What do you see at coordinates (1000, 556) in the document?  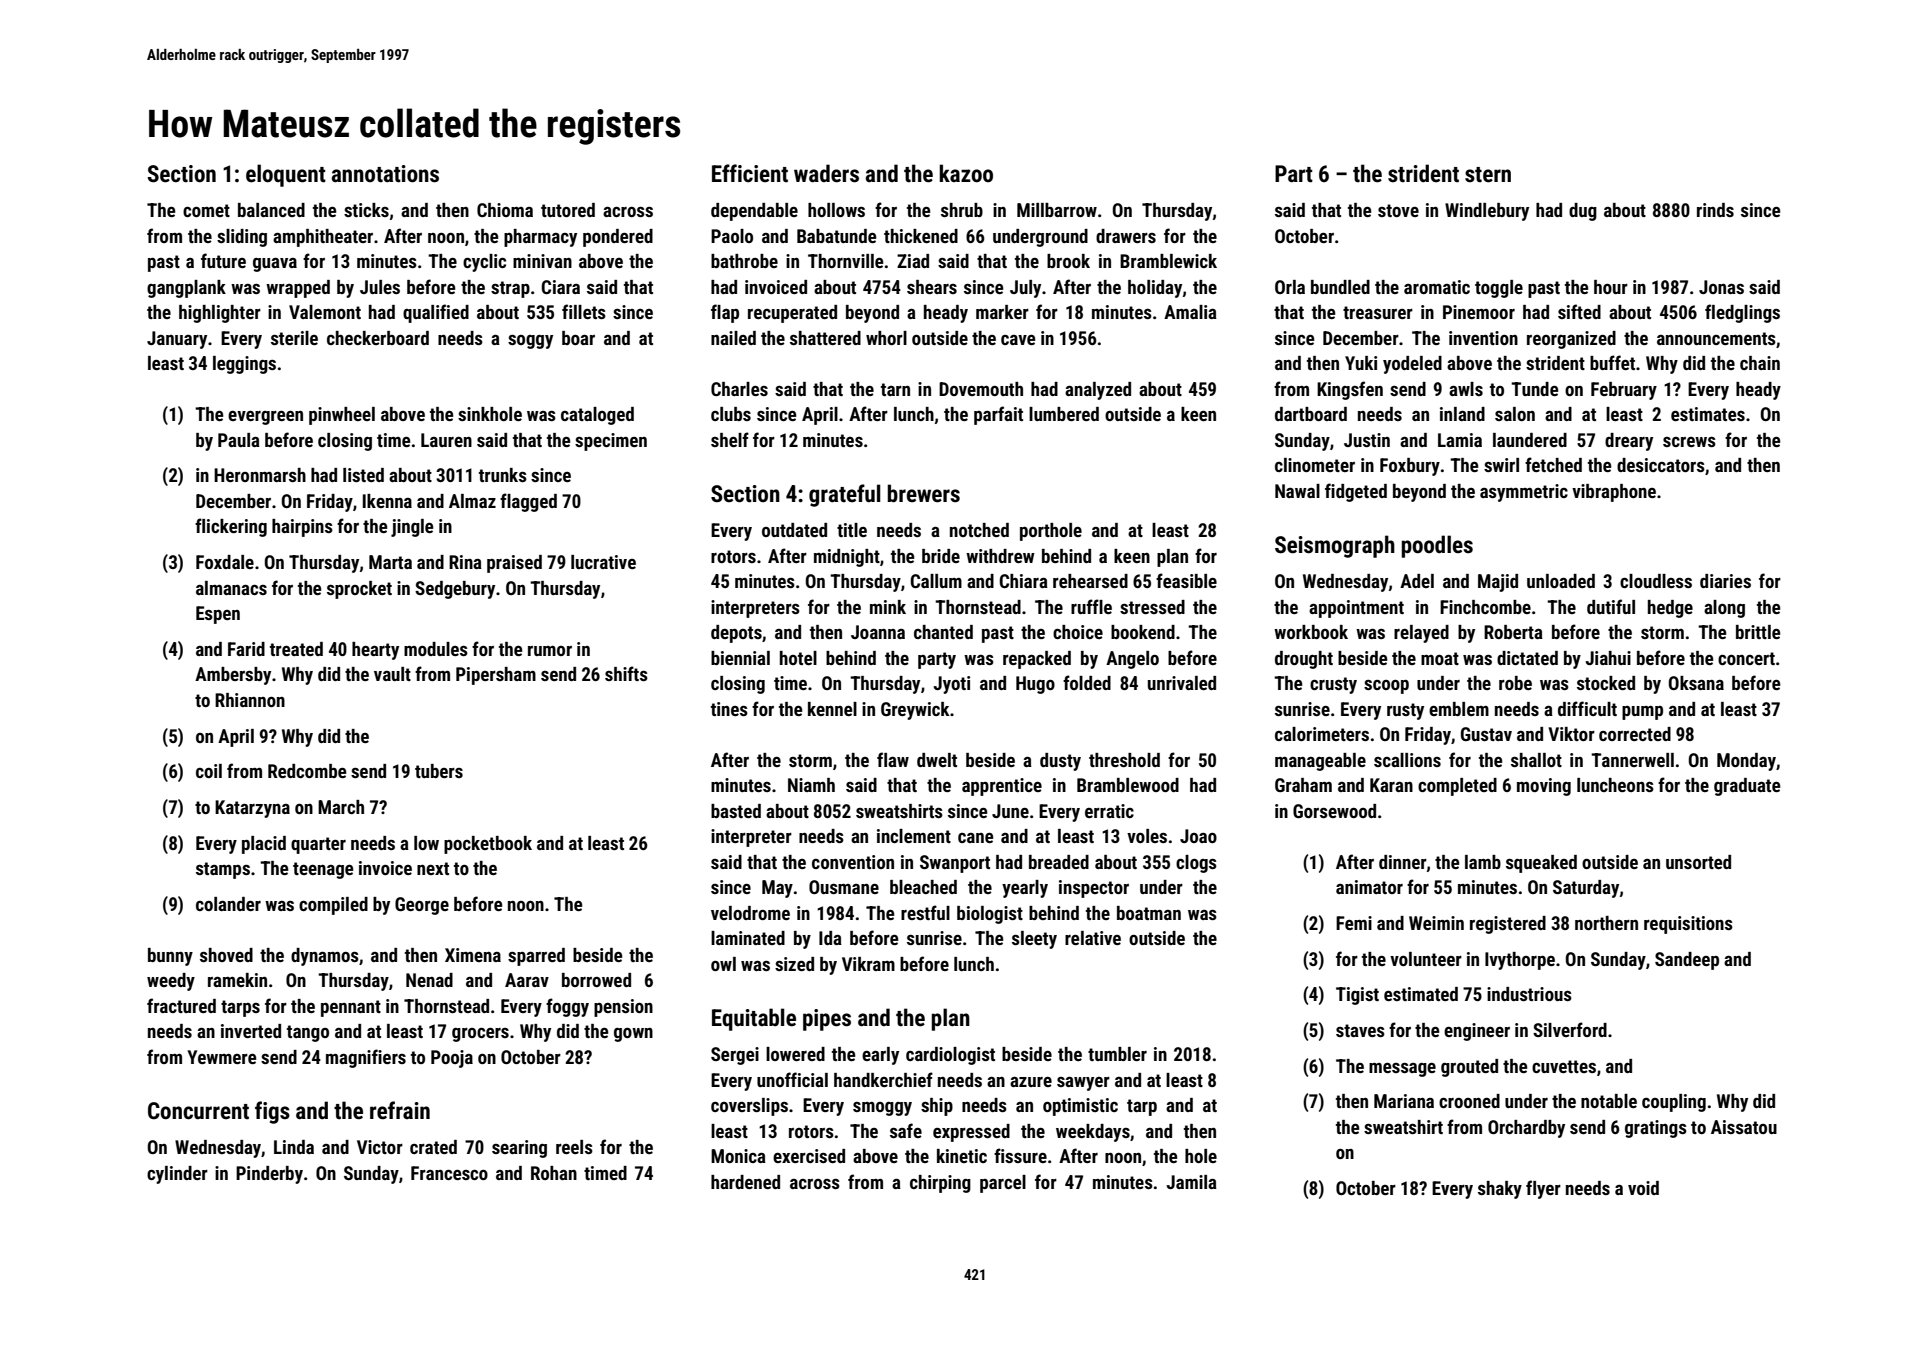 I see `withdrew` at bounding box center [1000, 556].
